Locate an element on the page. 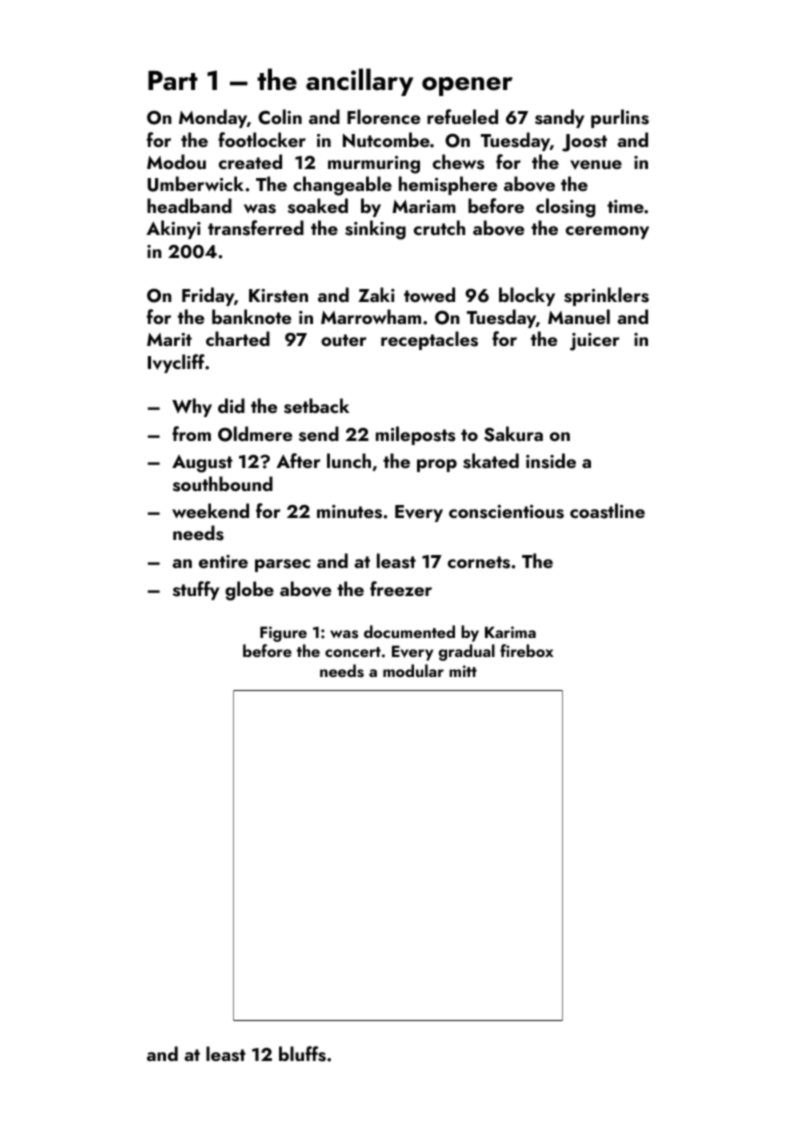 Image resolution: width=796 pixels, height=1129 pixels. modular is located at coordinates (413, 670).
